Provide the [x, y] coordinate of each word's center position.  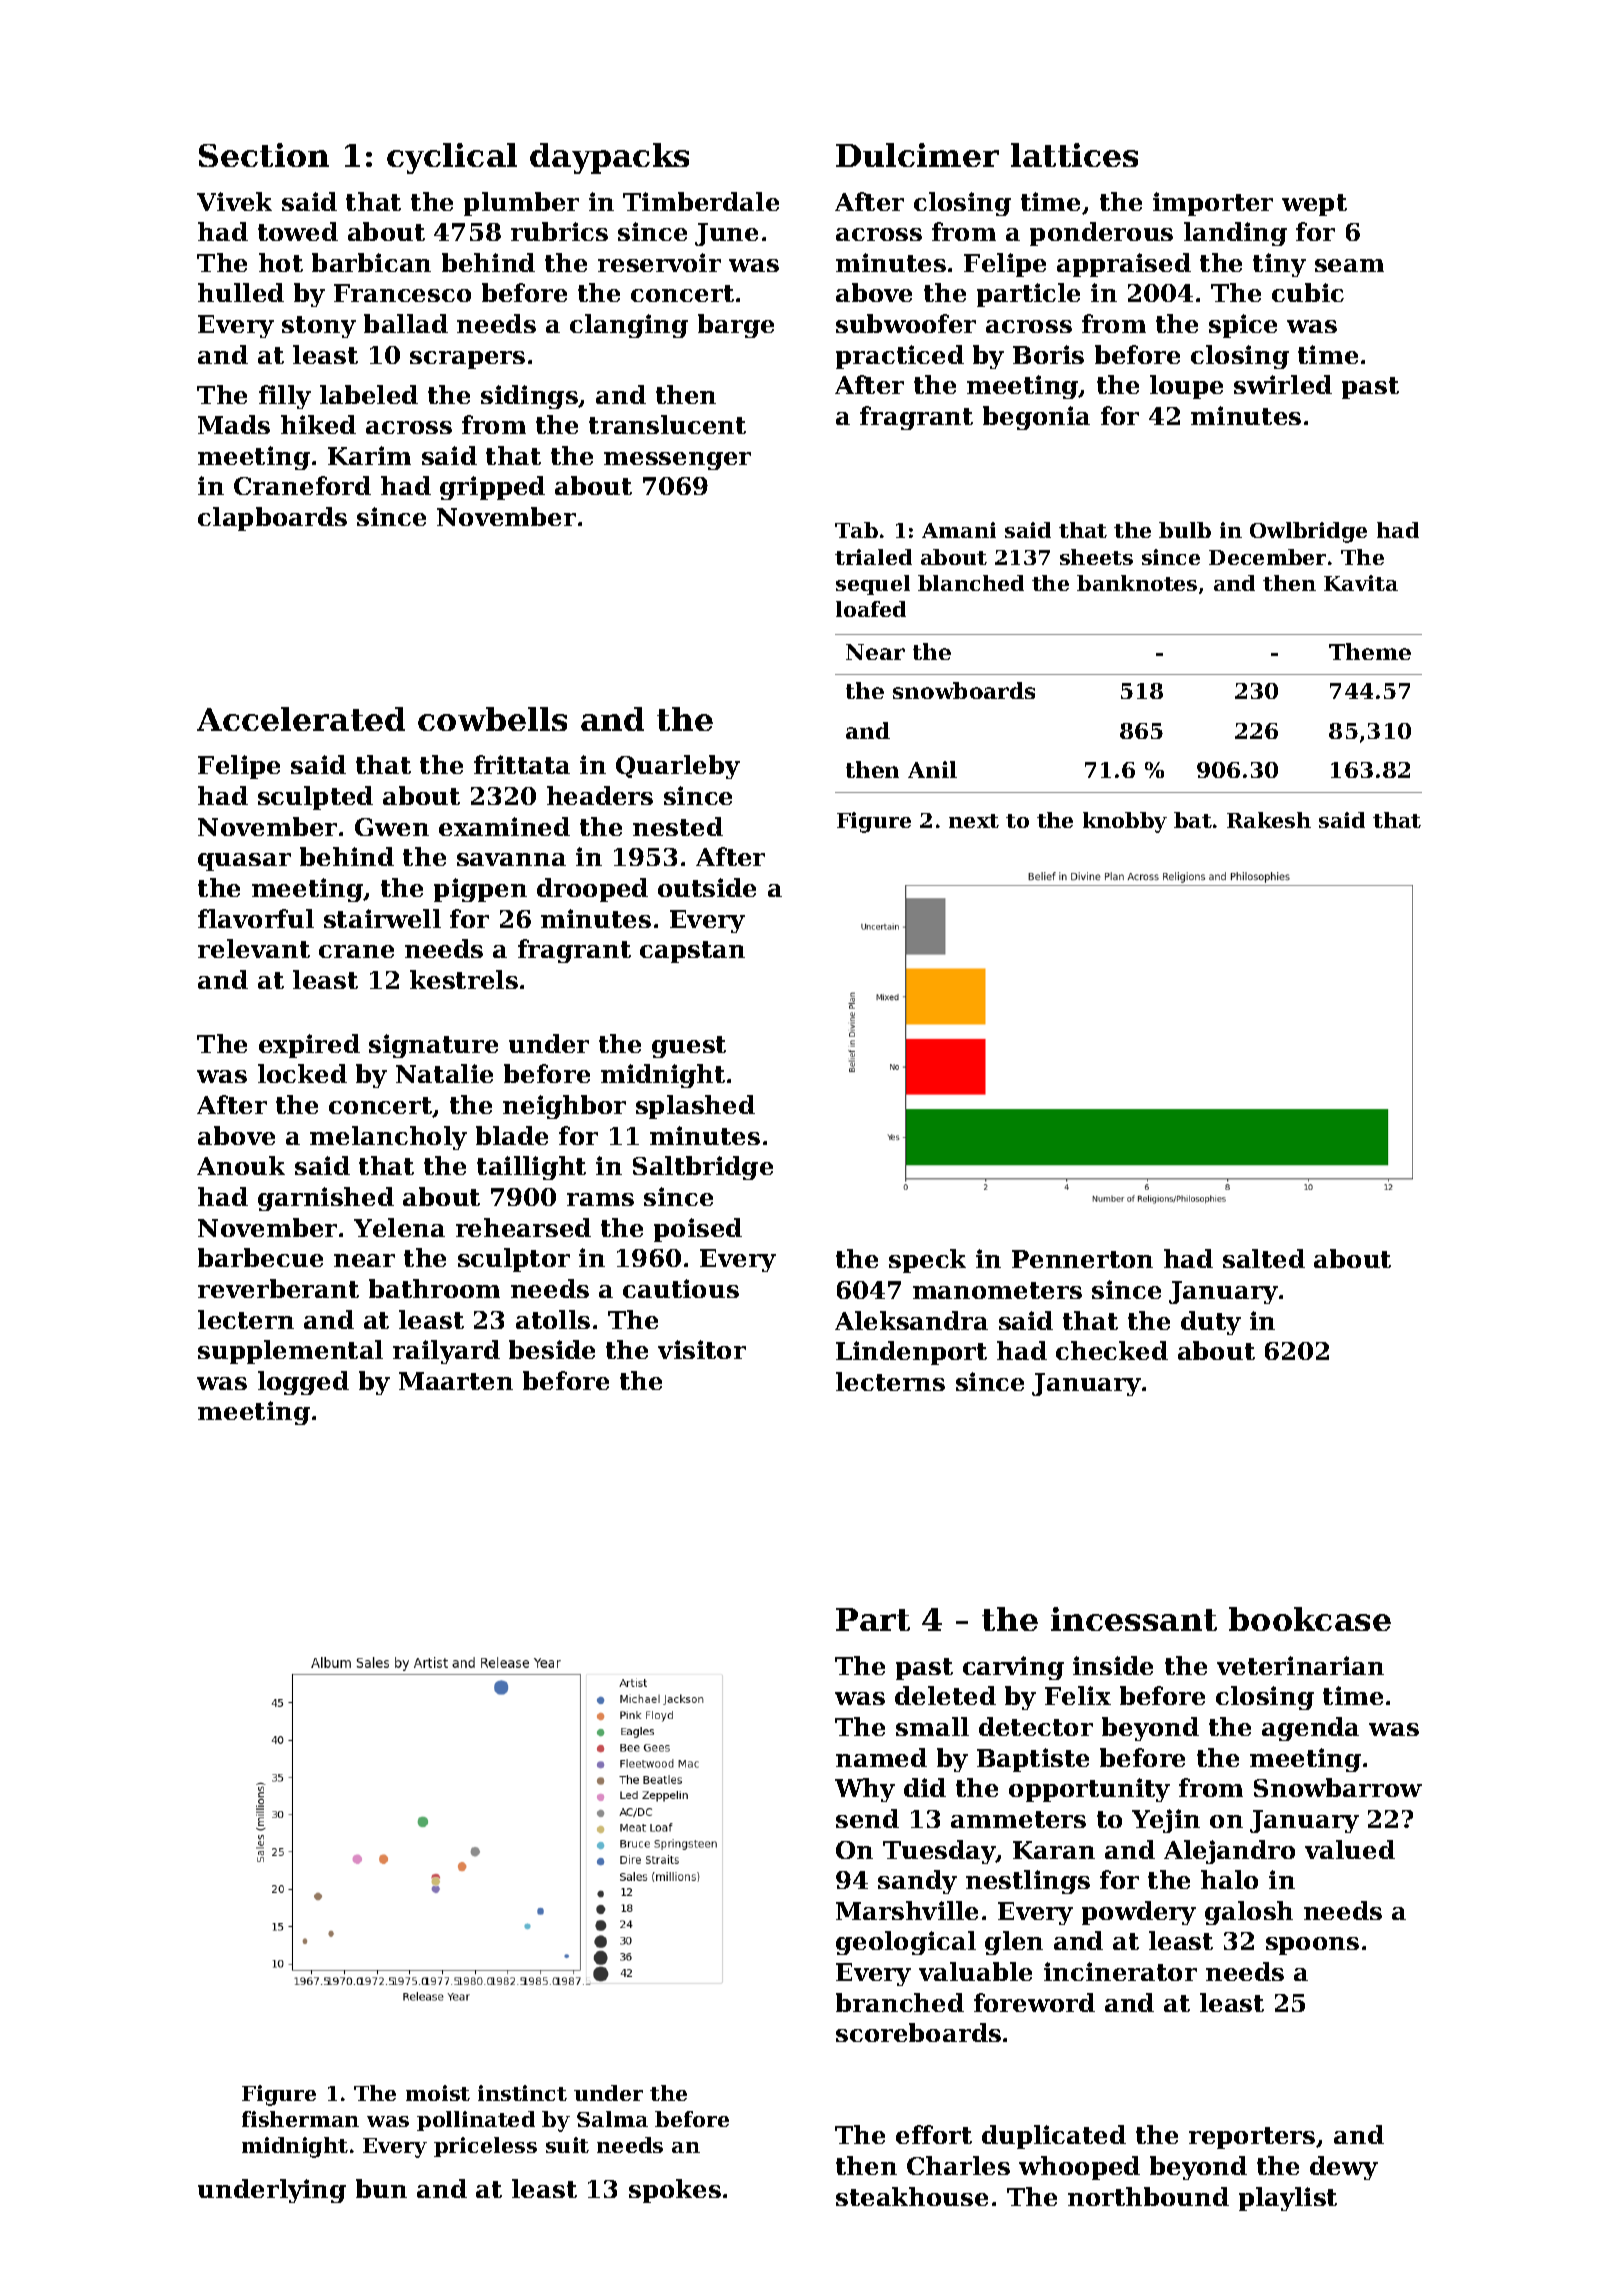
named [881, 1757]
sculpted [315, 798]
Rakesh [1269, 820]
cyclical [452, 158]
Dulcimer [917, 155]
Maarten [456, 1381]
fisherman [300, 2119]
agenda [1310, 1729]
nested [678, 826]
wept [1314, 205]
